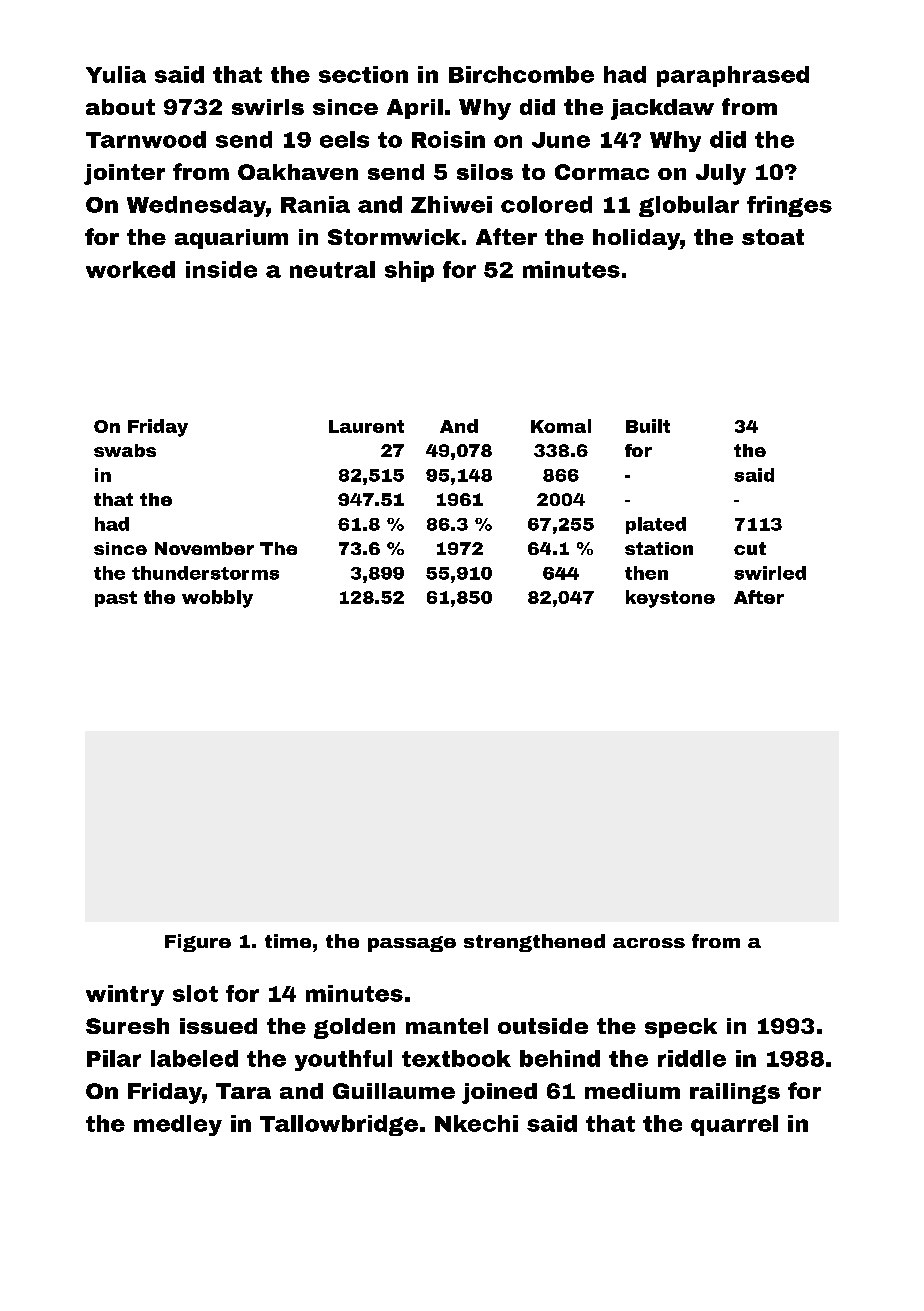  Describe the element at coordinates (733, 76) in the screenshot. I see `paraphrased` at that location.
